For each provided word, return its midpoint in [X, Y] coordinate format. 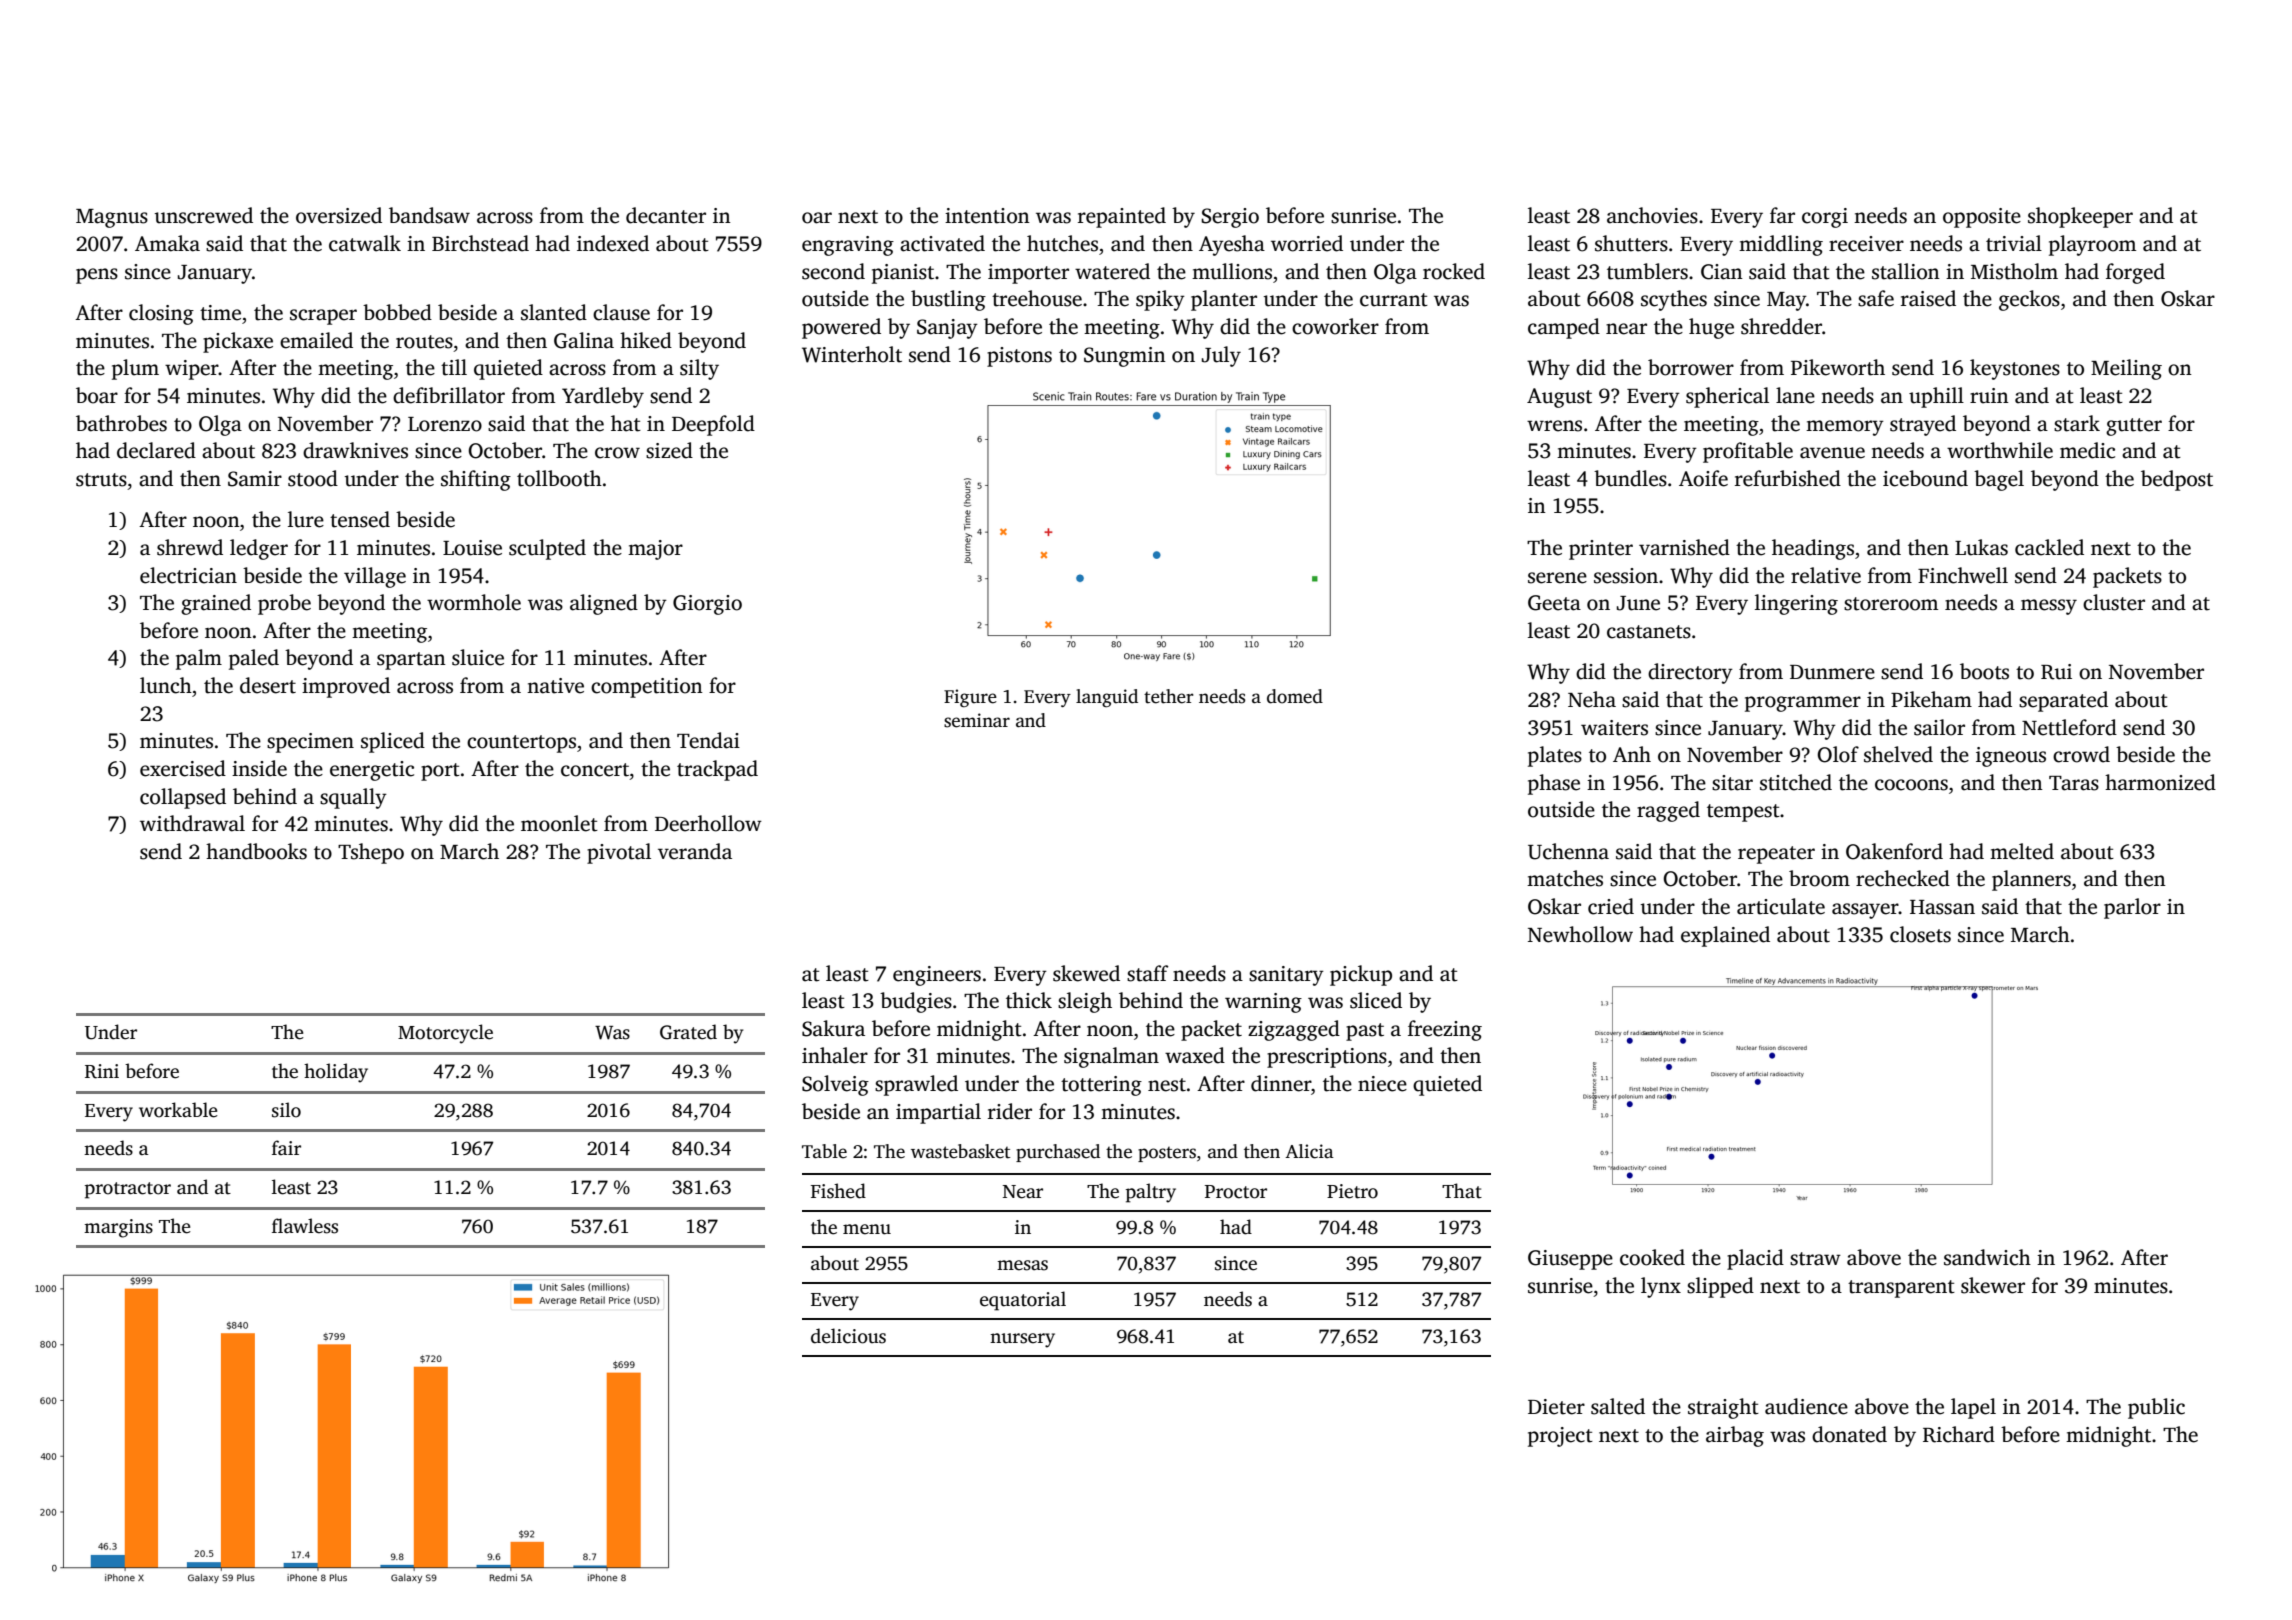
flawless [305, 1226]
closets [1920, 934]
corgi [1825, 218]
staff [1148, 973]
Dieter [1556, 1407]
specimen [310, 743]
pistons [1019, 357]
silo [286, 1110]
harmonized [2160, 782]
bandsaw [429, 215]
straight [1723, 1408]
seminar [977, 720]
